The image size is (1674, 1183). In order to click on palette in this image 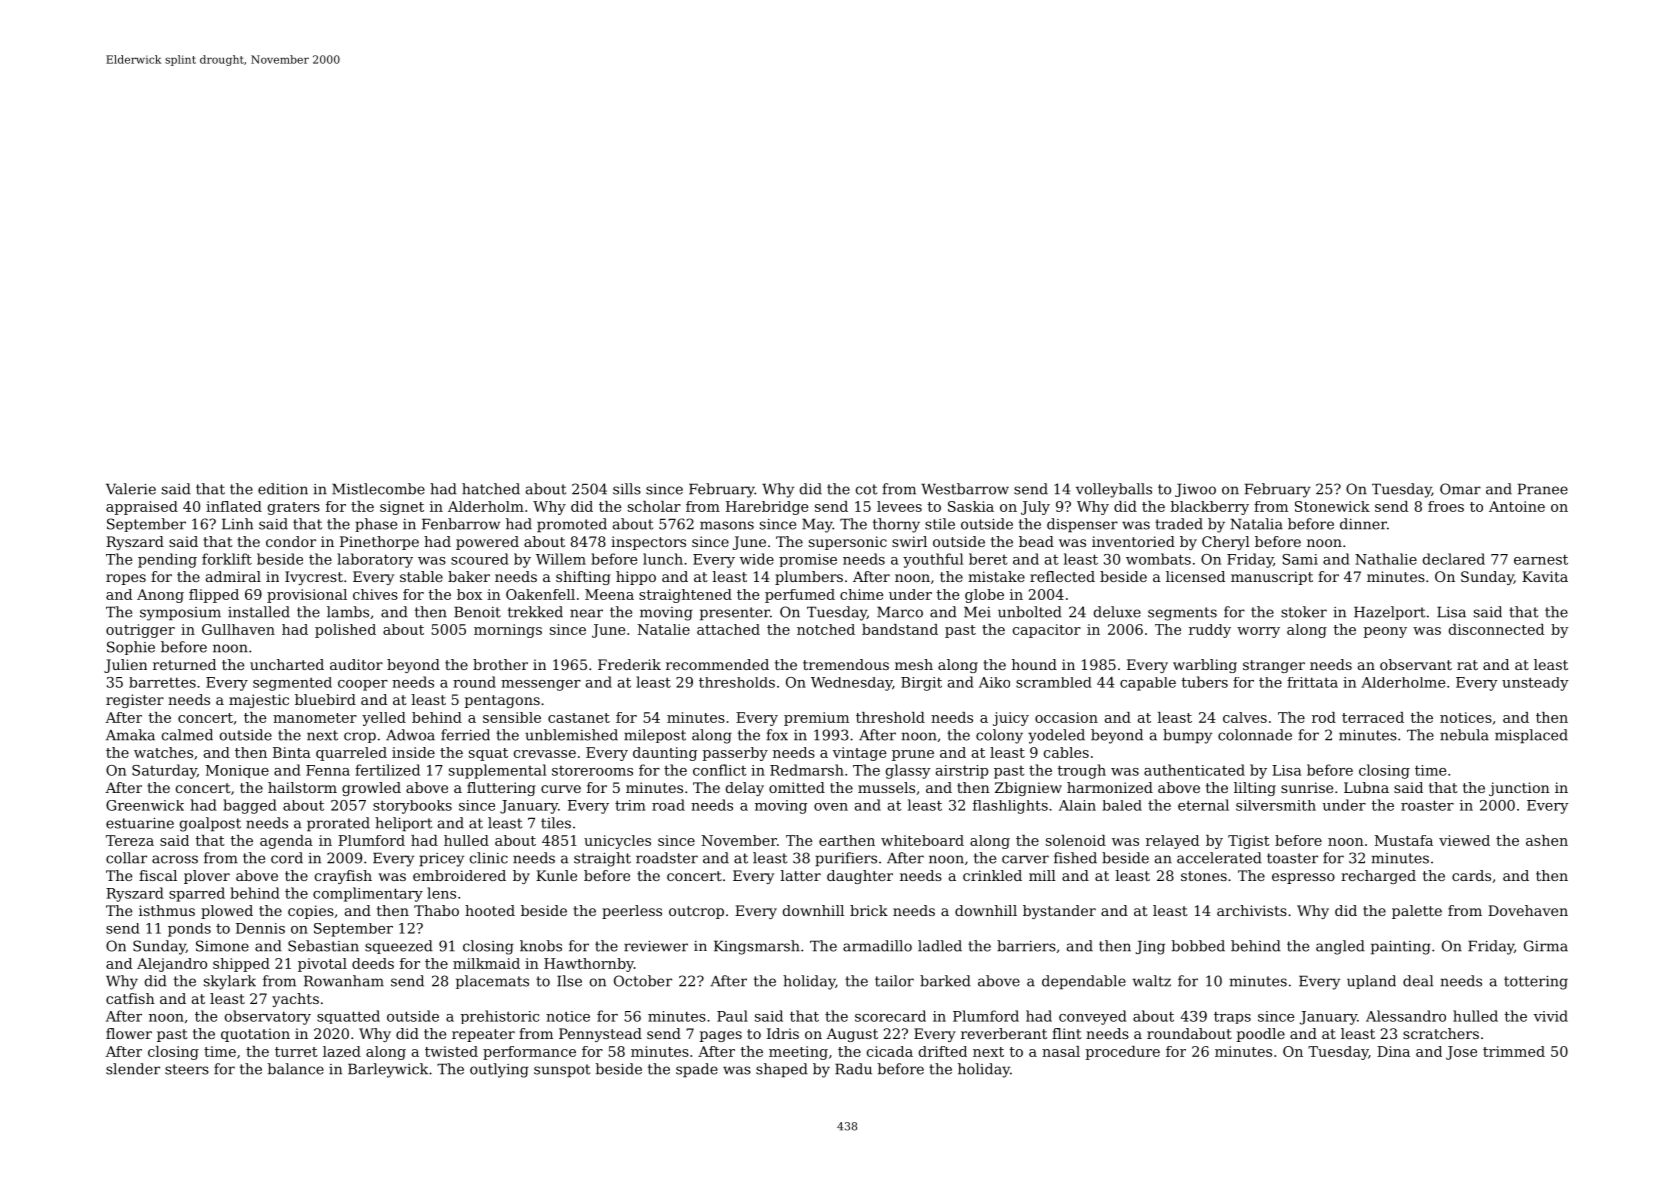, I will do `click(1417, 912)`.
